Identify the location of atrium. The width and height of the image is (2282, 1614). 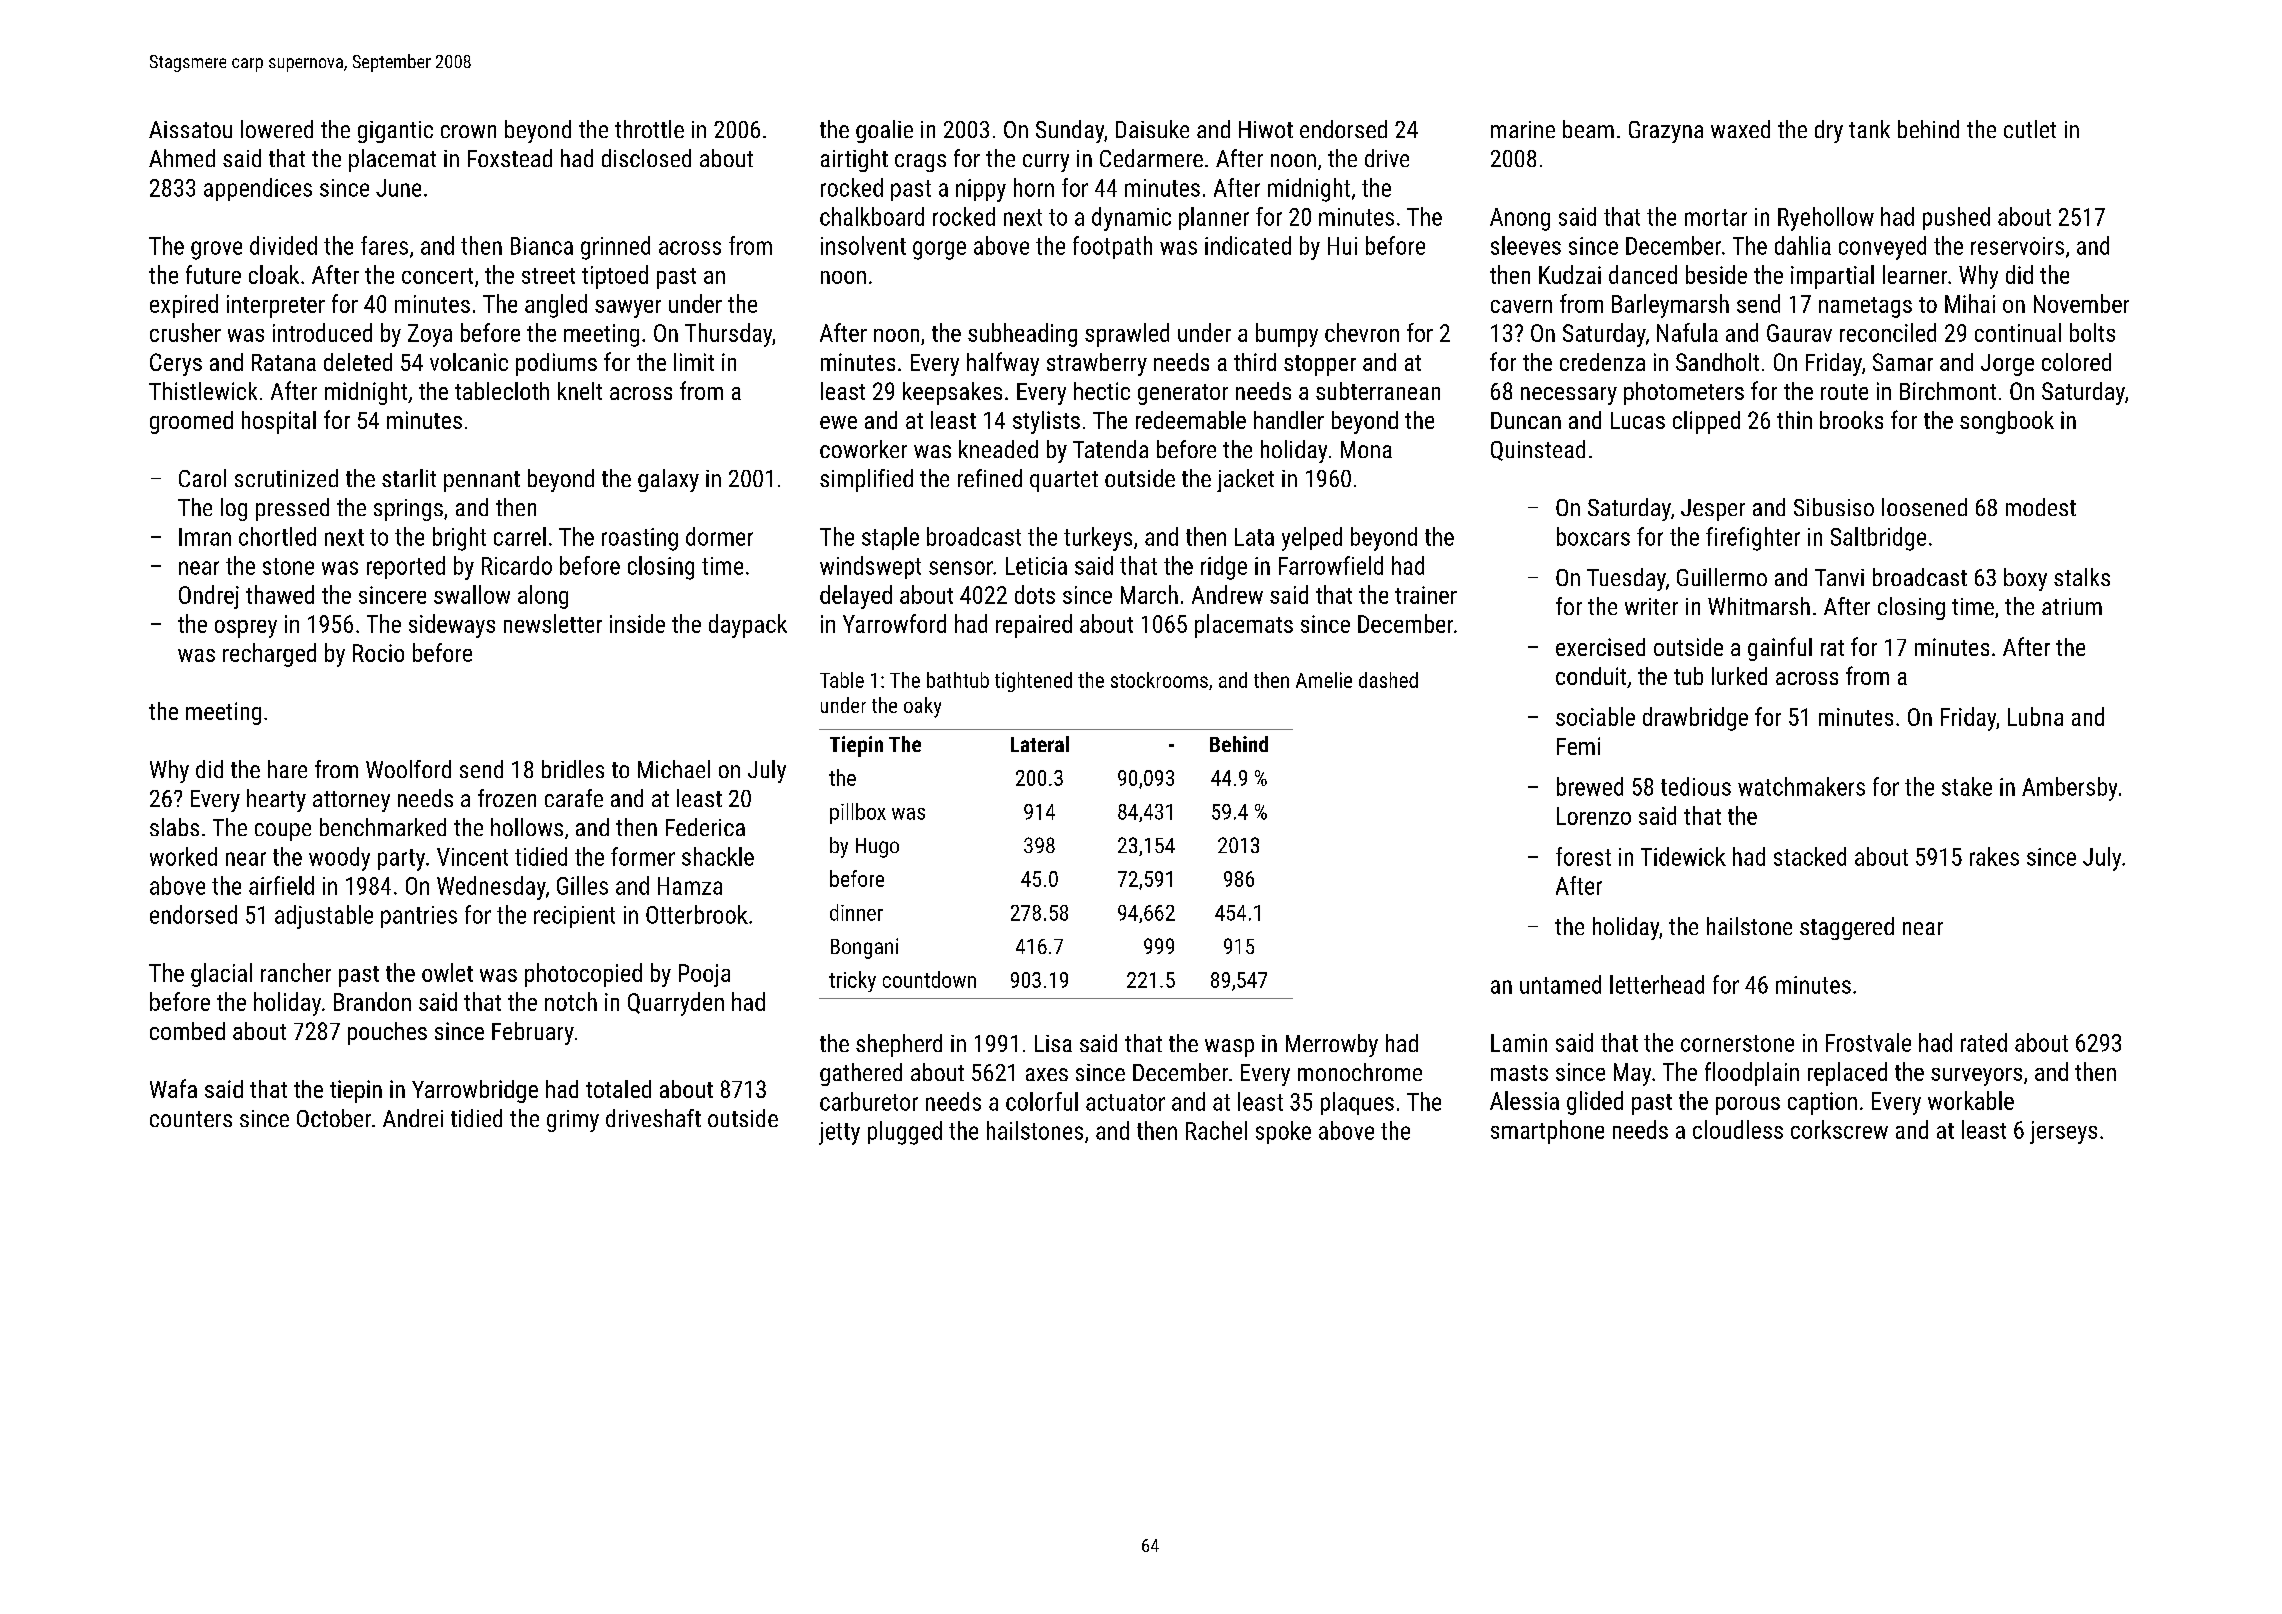
(2072, 606).
